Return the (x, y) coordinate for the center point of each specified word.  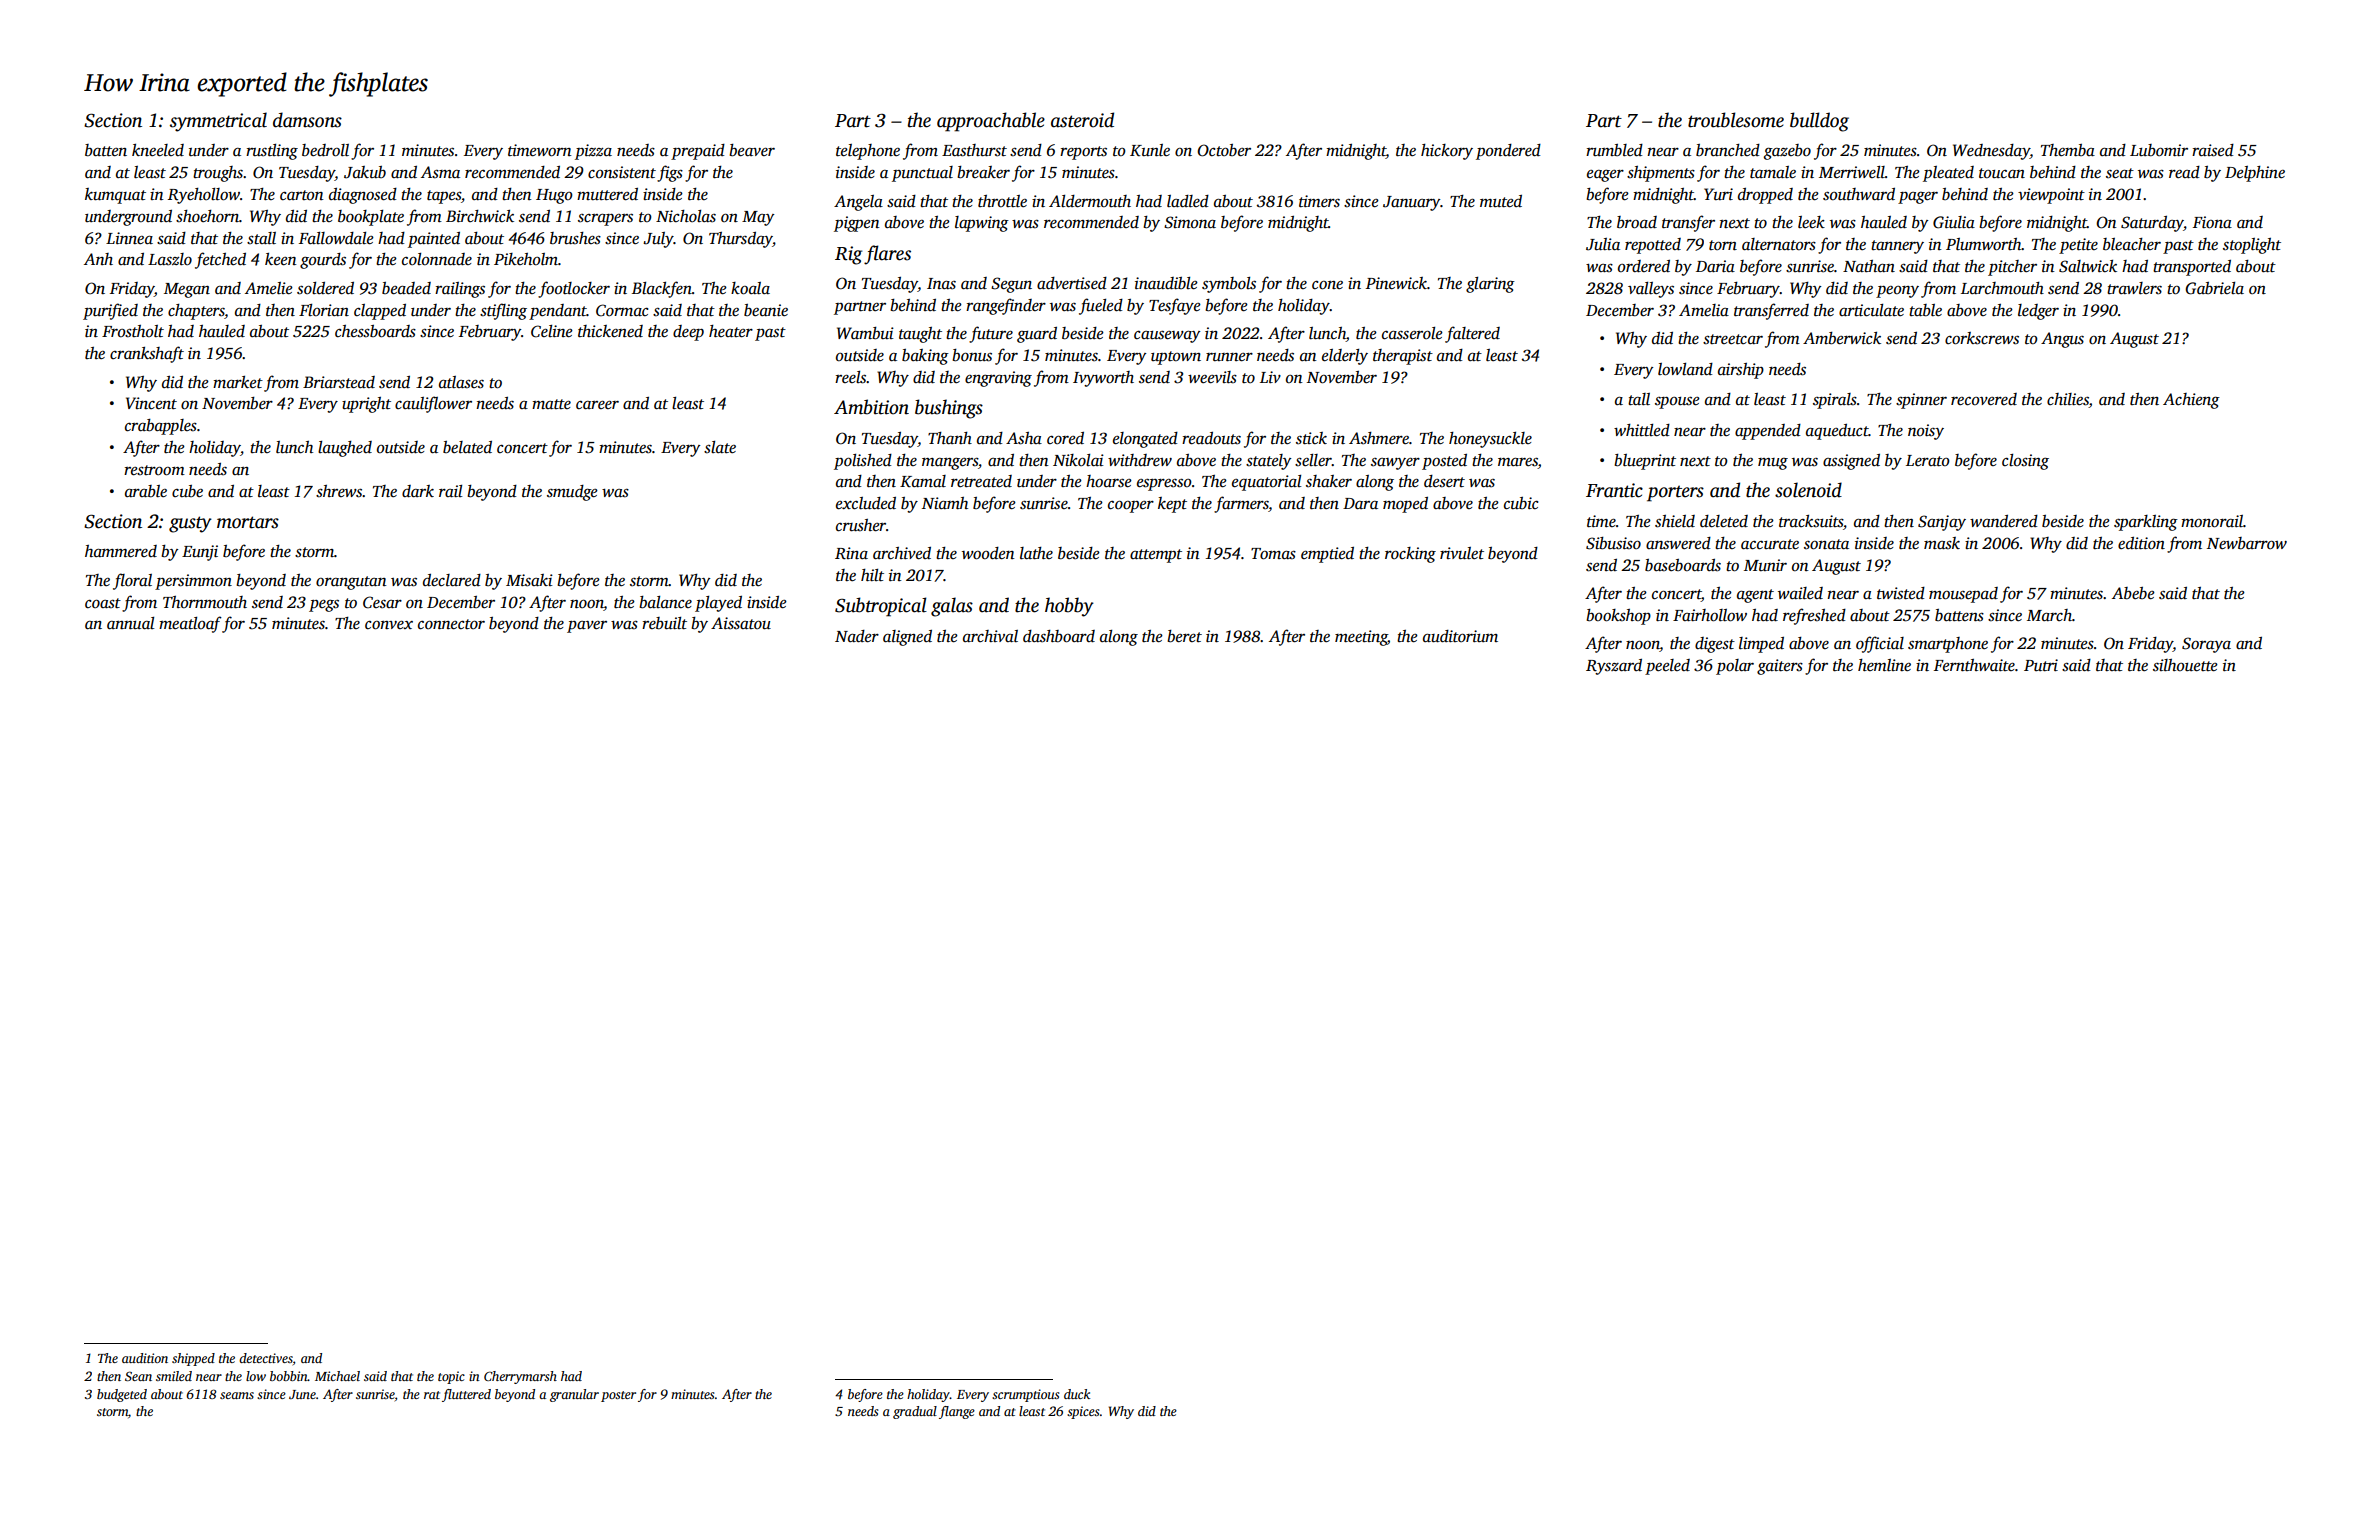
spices (1083, 1412)
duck (1077, 1394)
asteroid (1082, 120)
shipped (193, 1359)
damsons (307, 120)
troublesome (1736, 120)
